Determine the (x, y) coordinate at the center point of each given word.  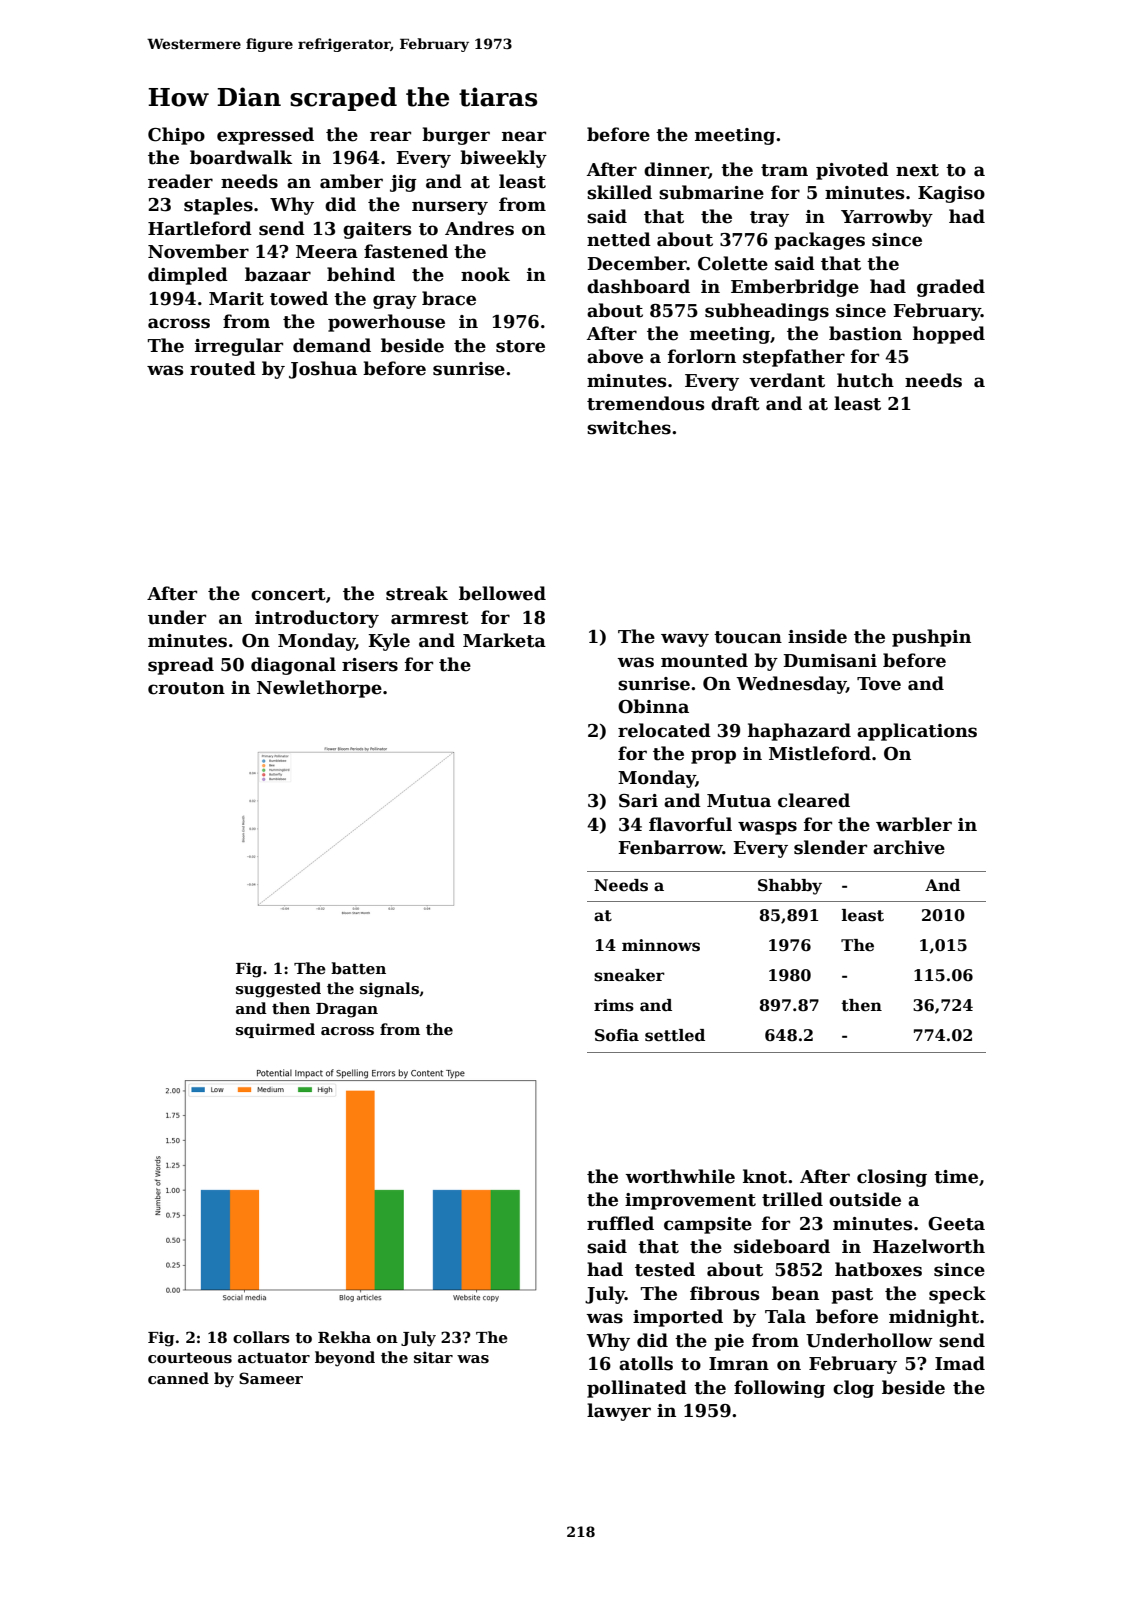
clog (853, 1389)
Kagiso (951, 194)
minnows (661, 945)
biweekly (503, 159)
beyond (345, 1359)
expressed (265, 136)
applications (917, 732)
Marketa (504, 640)
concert (288, 594)
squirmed (275, 1030)
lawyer (619, 1412)
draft (735, 403)
